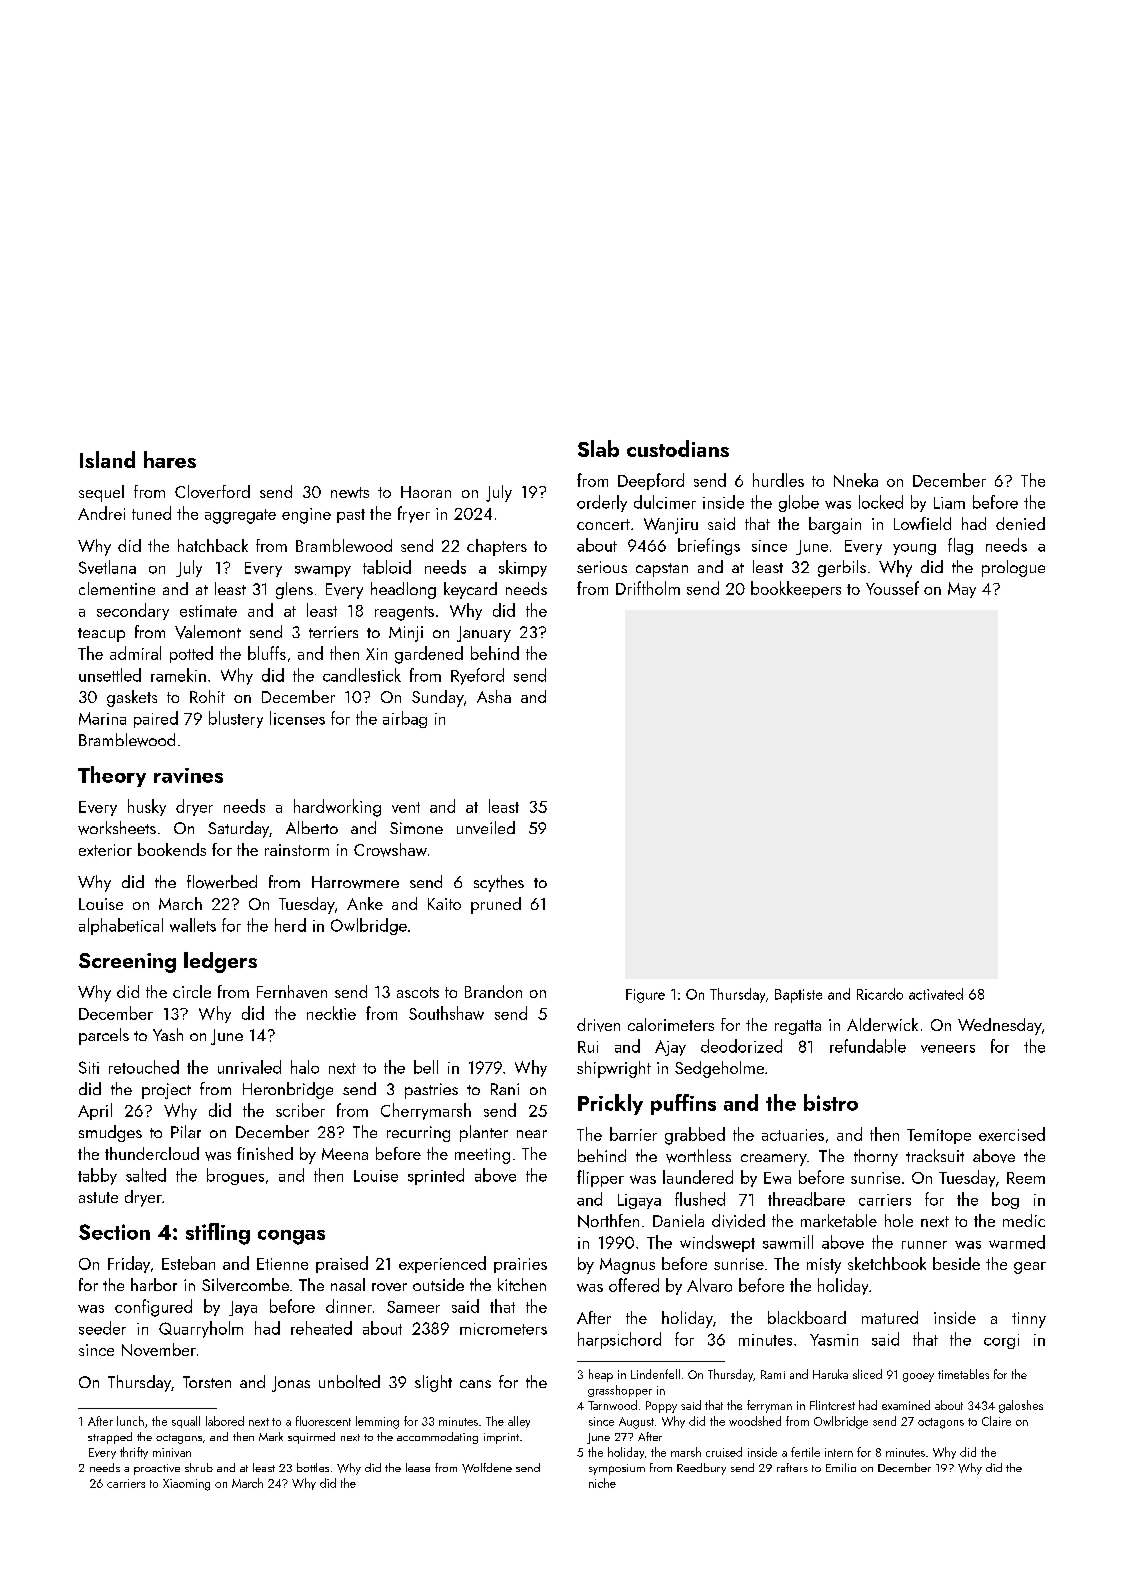 This document has height=1589, width=1124. I want to click on sawmill, so click(788, 1242).
